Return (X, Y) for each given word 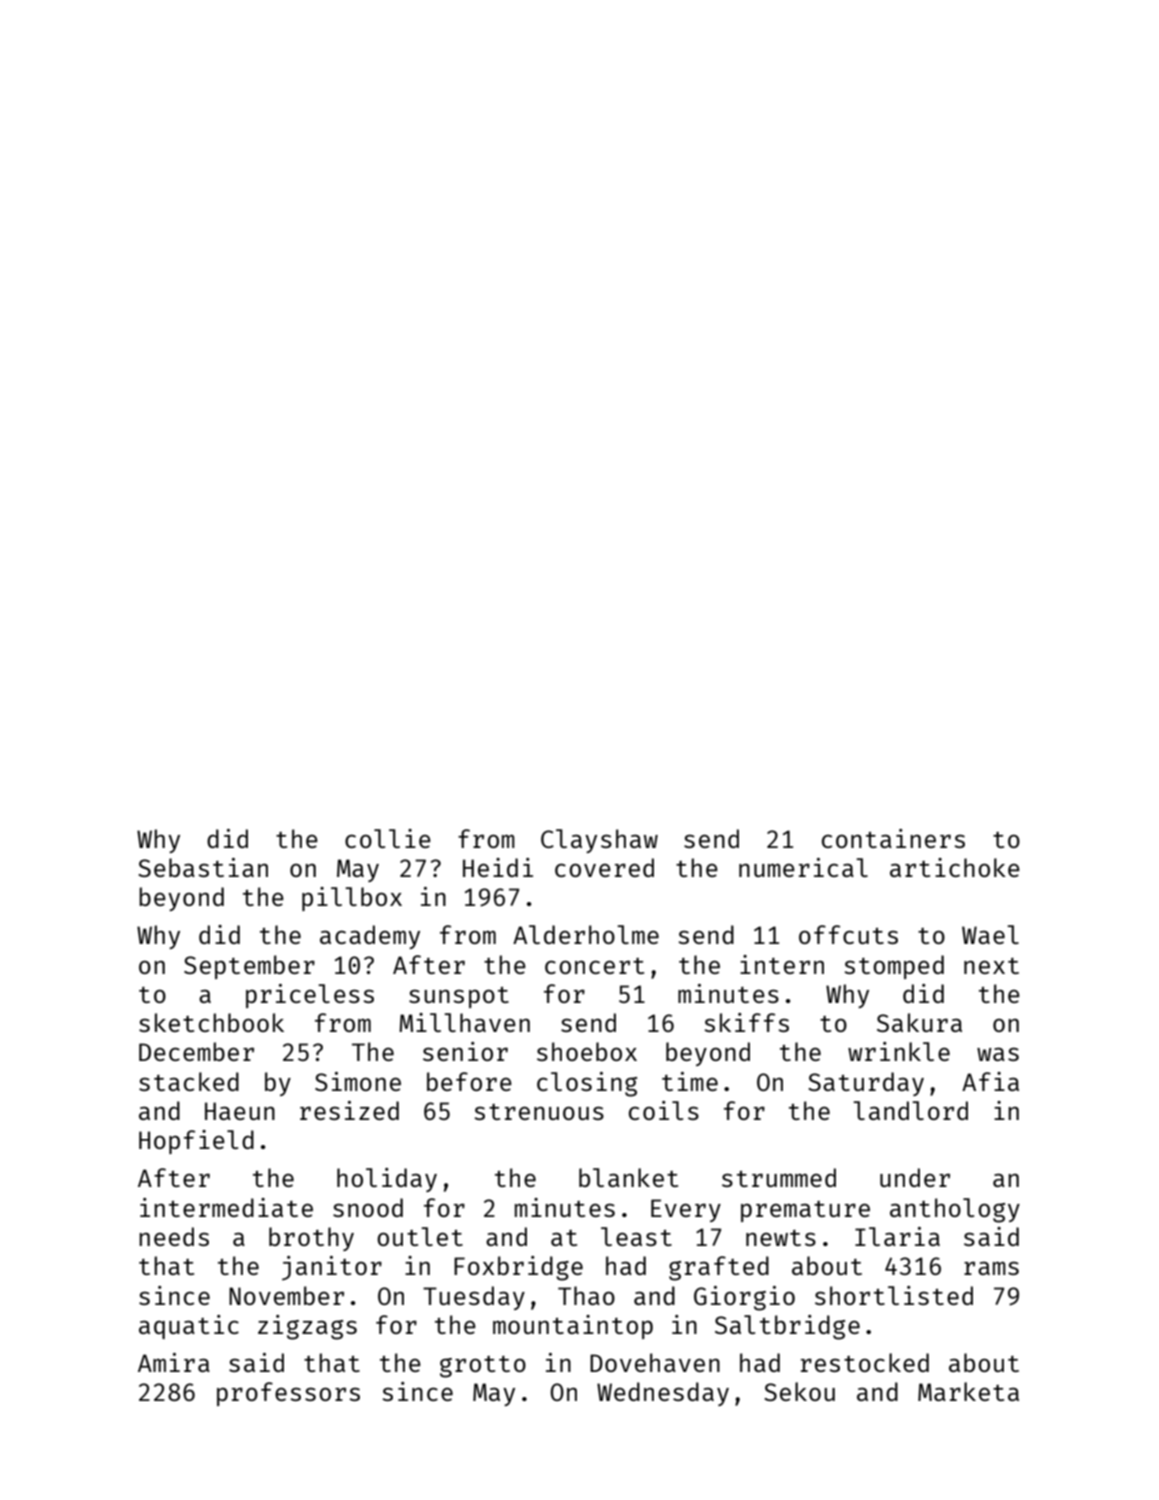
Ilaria (897, 1236)
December (196, 1051)
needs (174, 1236)
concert (594, 966)
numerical (803, 867)
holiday (387, 1180)
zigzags (307, 1327)
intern (782, 964)
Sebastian (203, 867)
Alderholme (586, 934)
